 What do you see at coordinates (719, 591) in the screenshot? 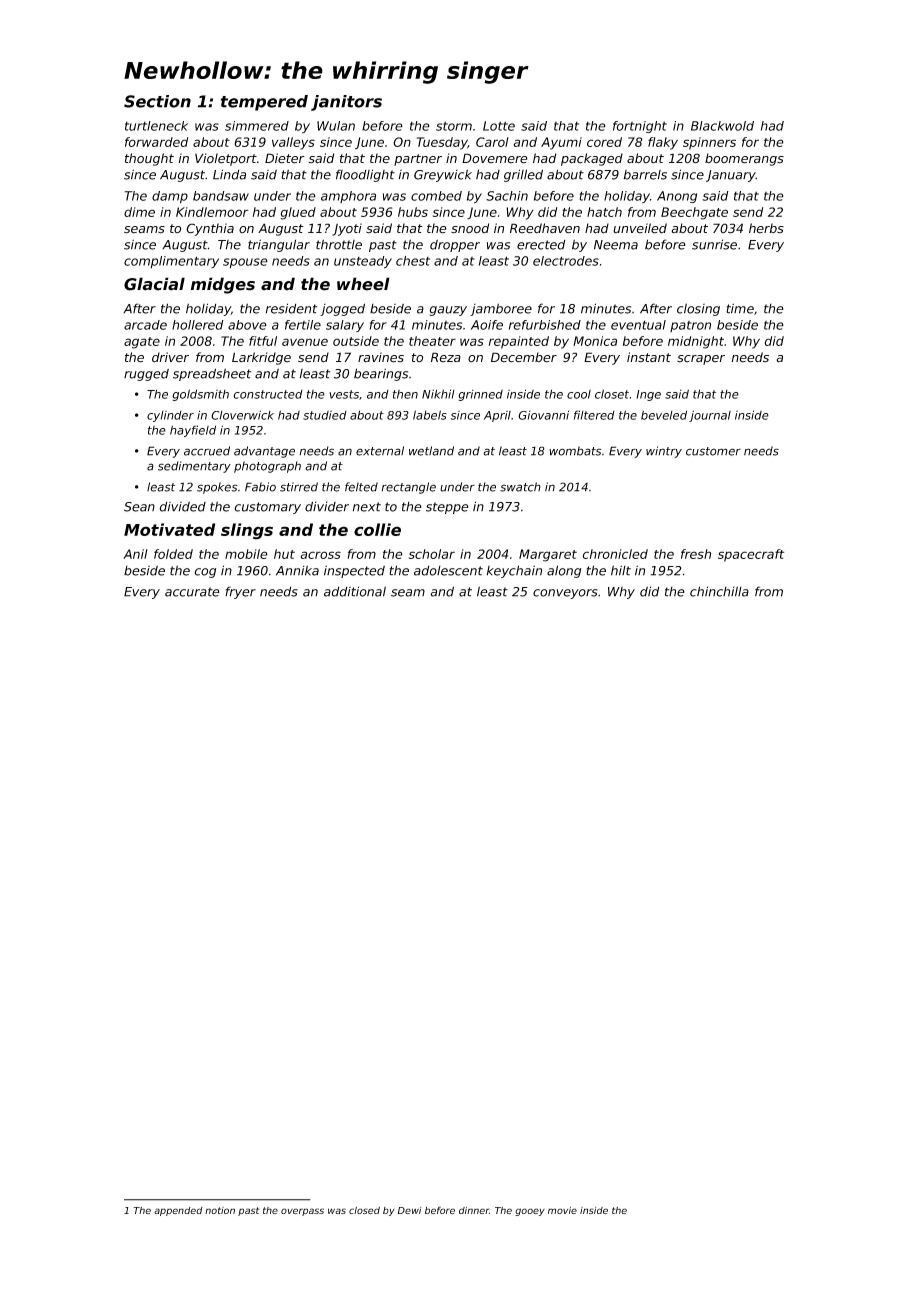
I see `chinchilla` at bounding box center [719, 591].
